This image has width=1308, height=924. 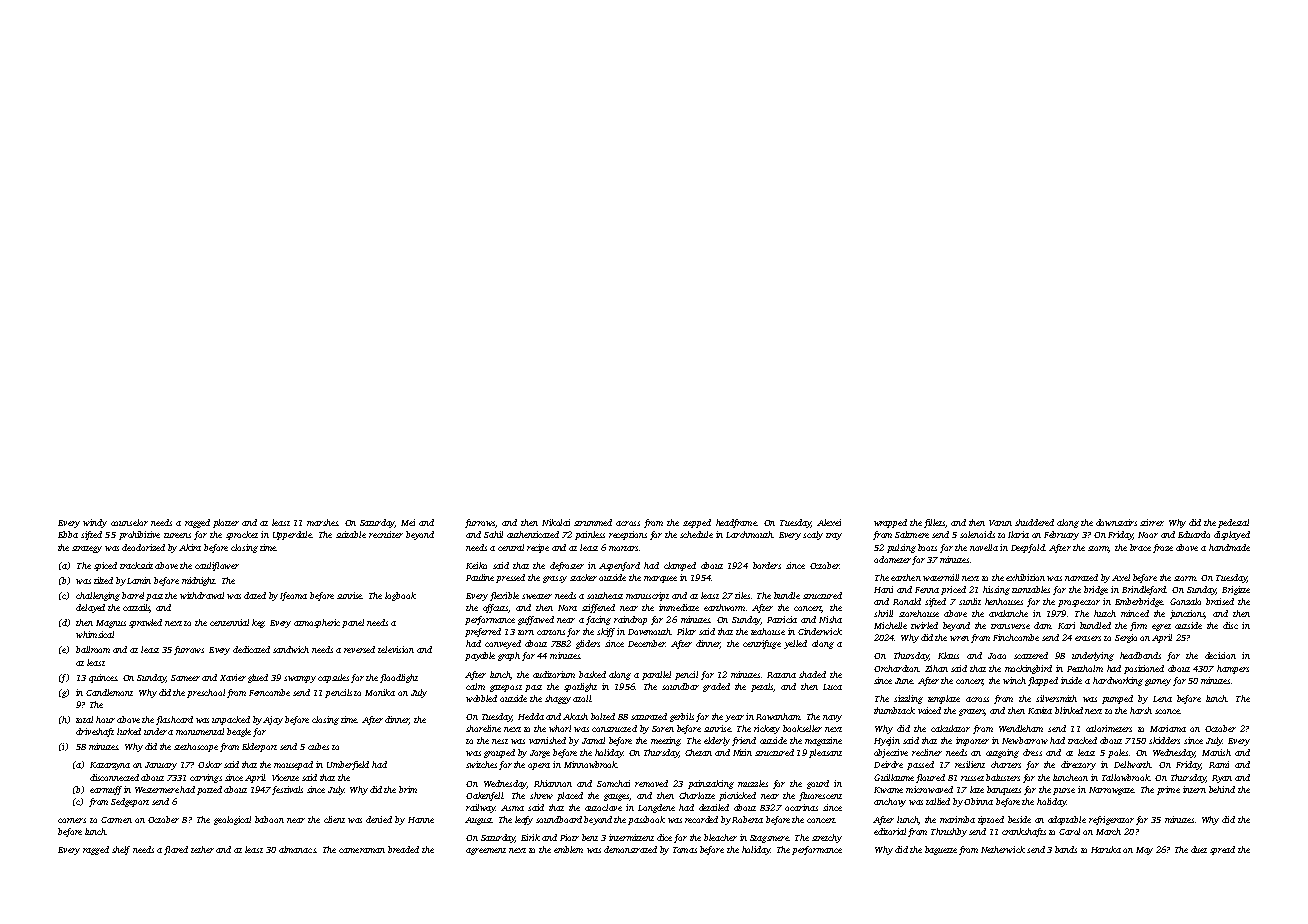 What do you see at coordinates (697, 523) in the image?
I see `stepped` at bounding box center [697, 523].
